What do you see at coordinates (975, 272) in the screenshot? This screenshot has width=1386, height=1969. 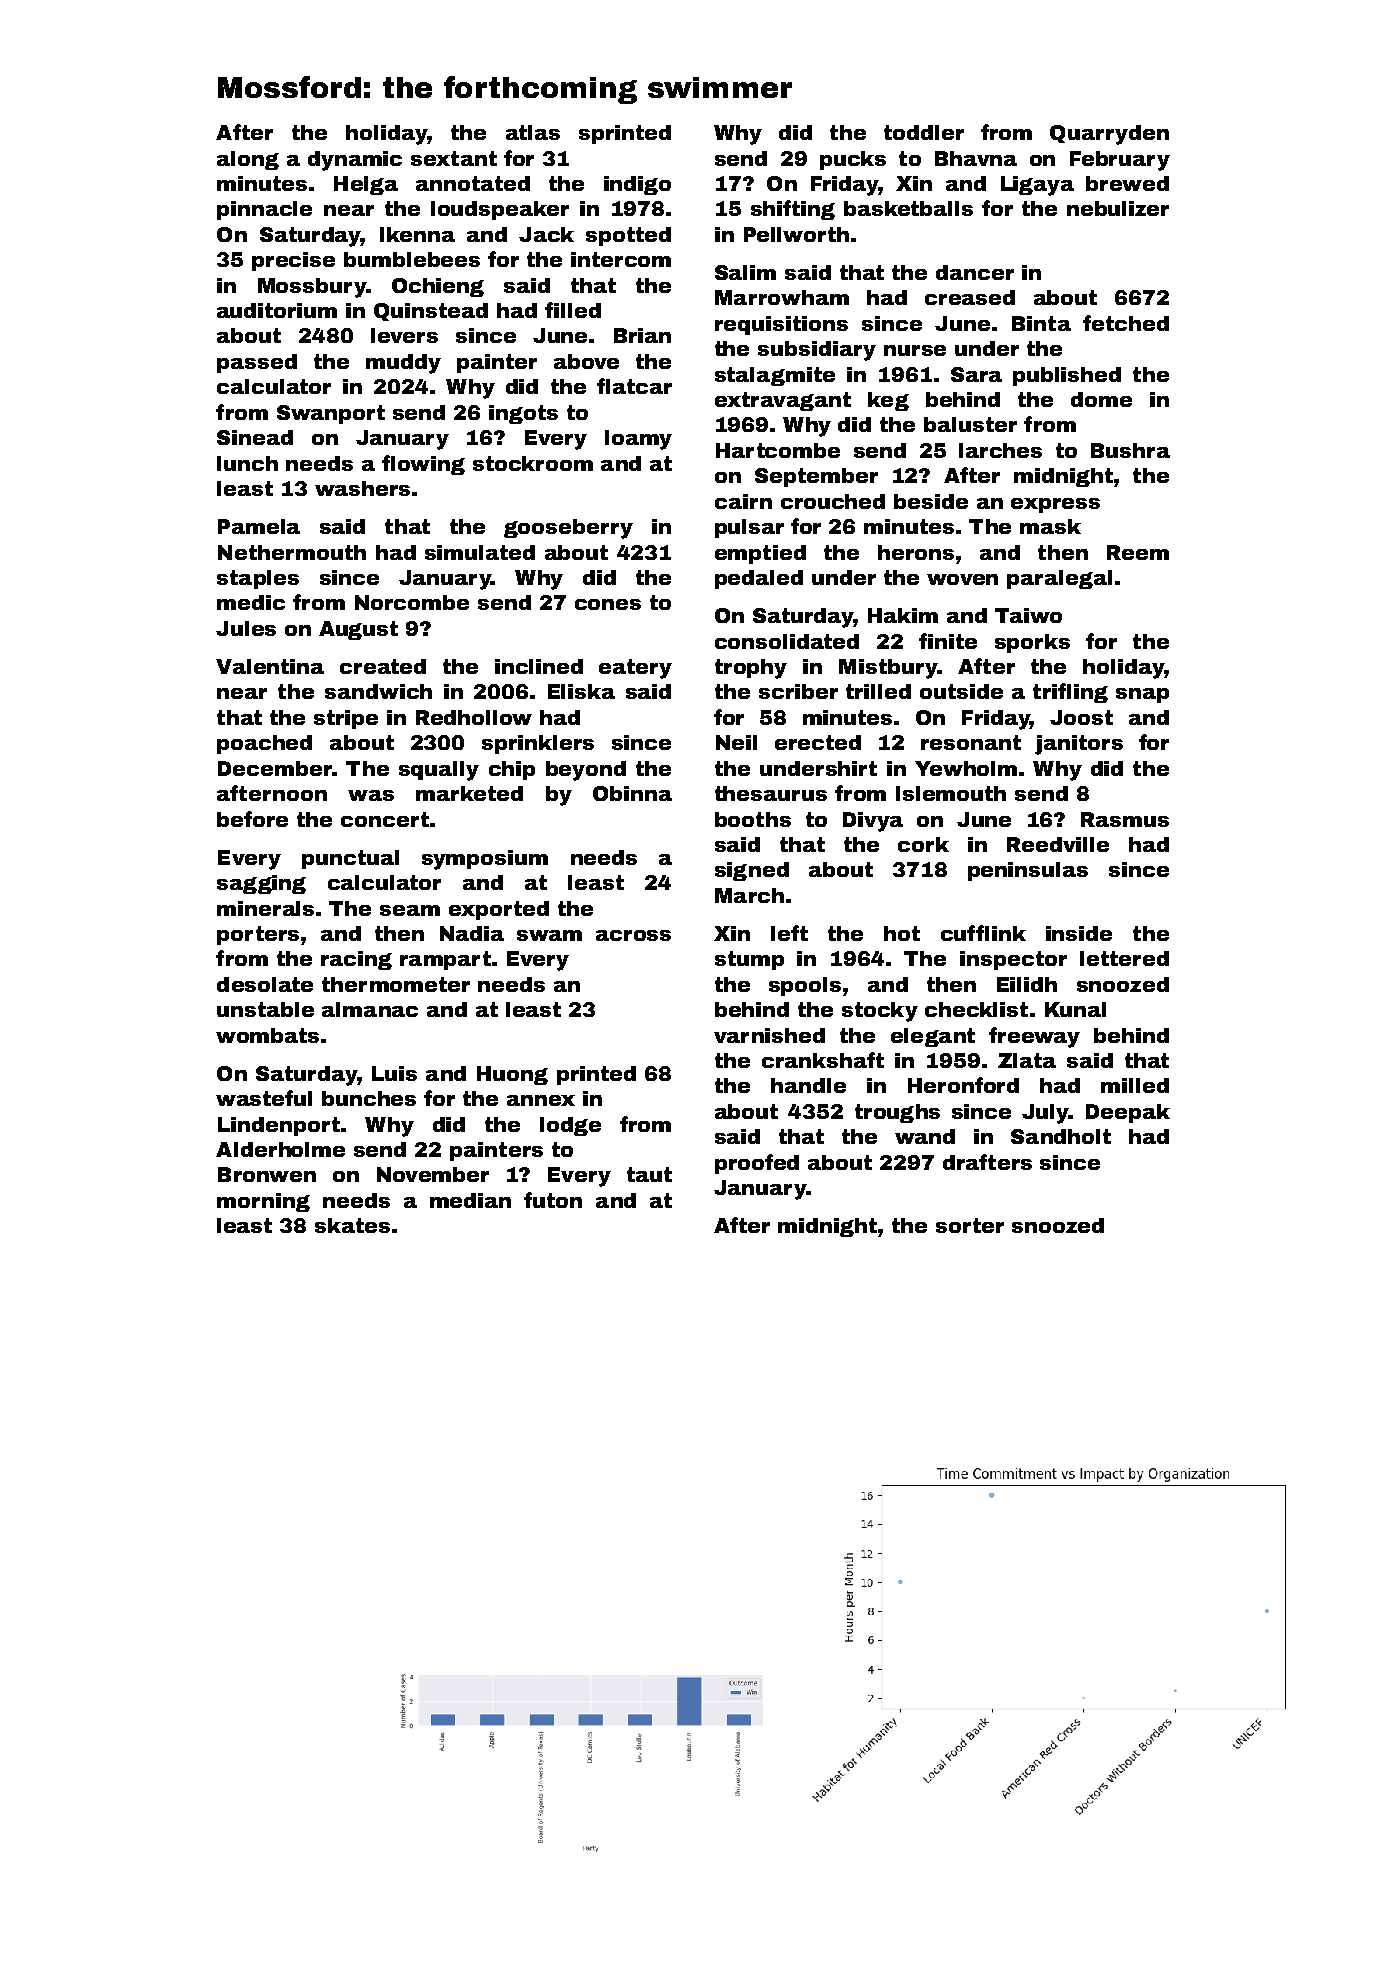 I see `dancer` at bounding box center [975, 272].
